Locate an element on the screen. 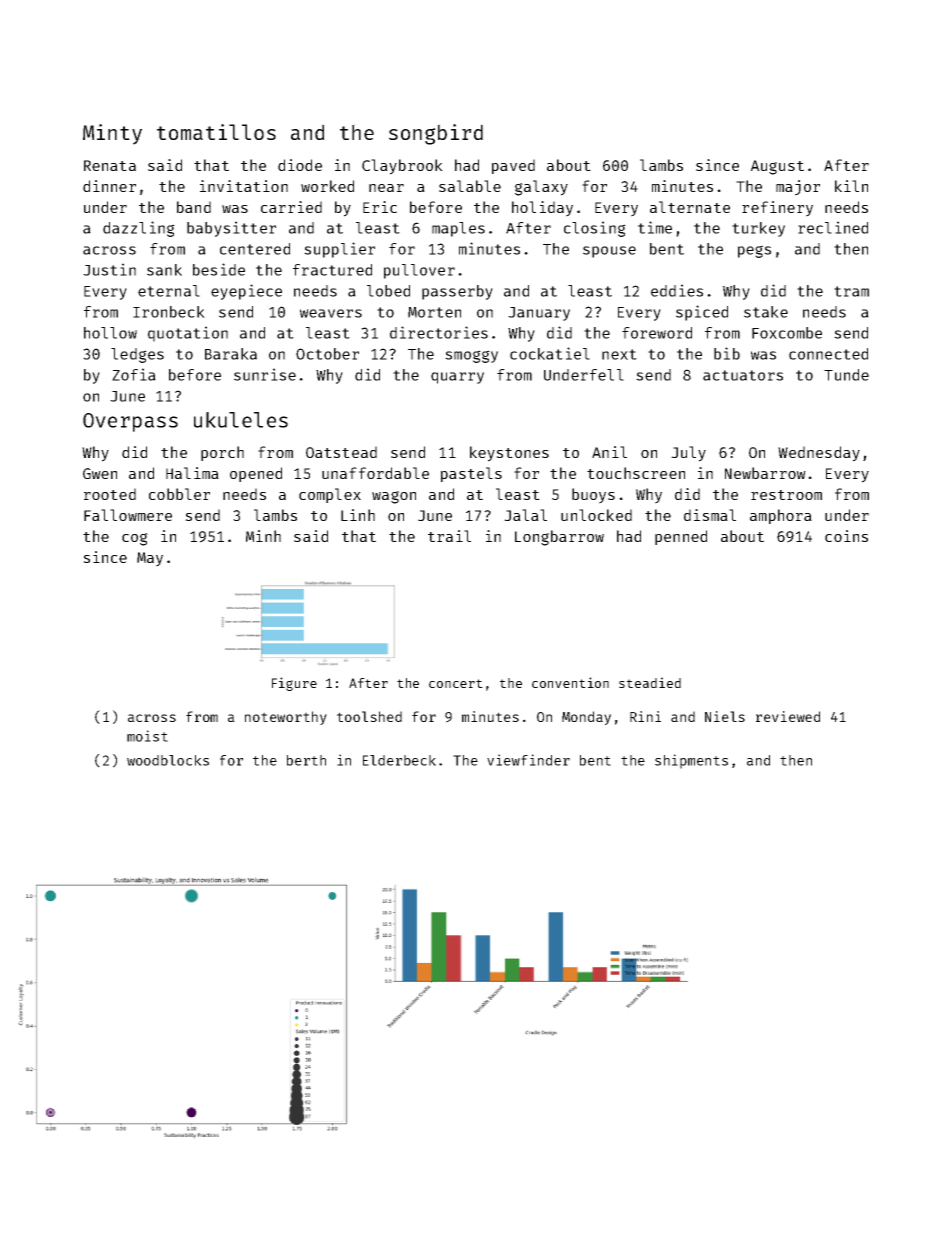 The width and height of the screenshot is (952, 1233). tram is located at coordinates (851, 291).
